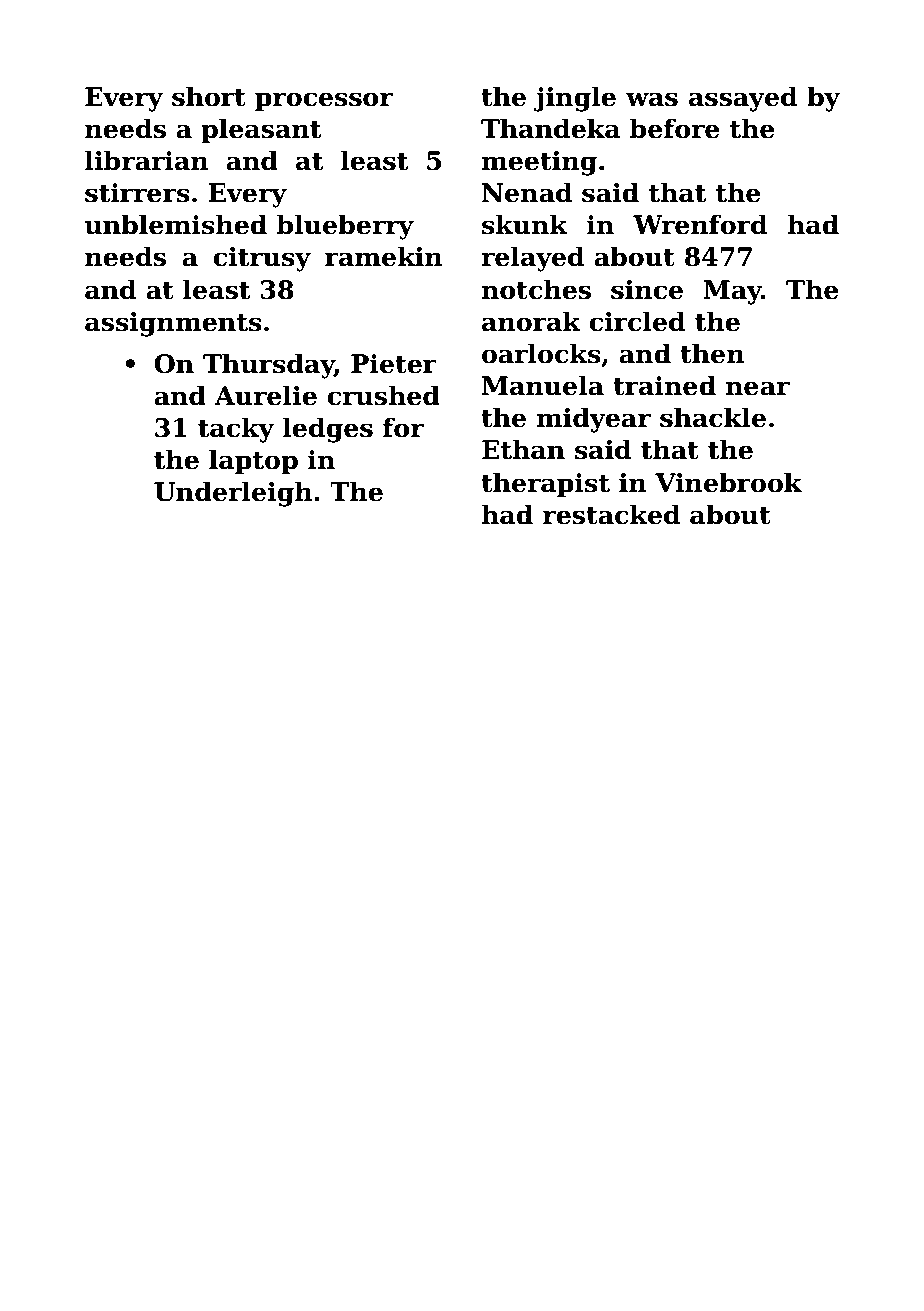 This document has height=1311, width=924. Describe the element at coordinates (543, 385) in the document. I see `Manuela` at that location.
